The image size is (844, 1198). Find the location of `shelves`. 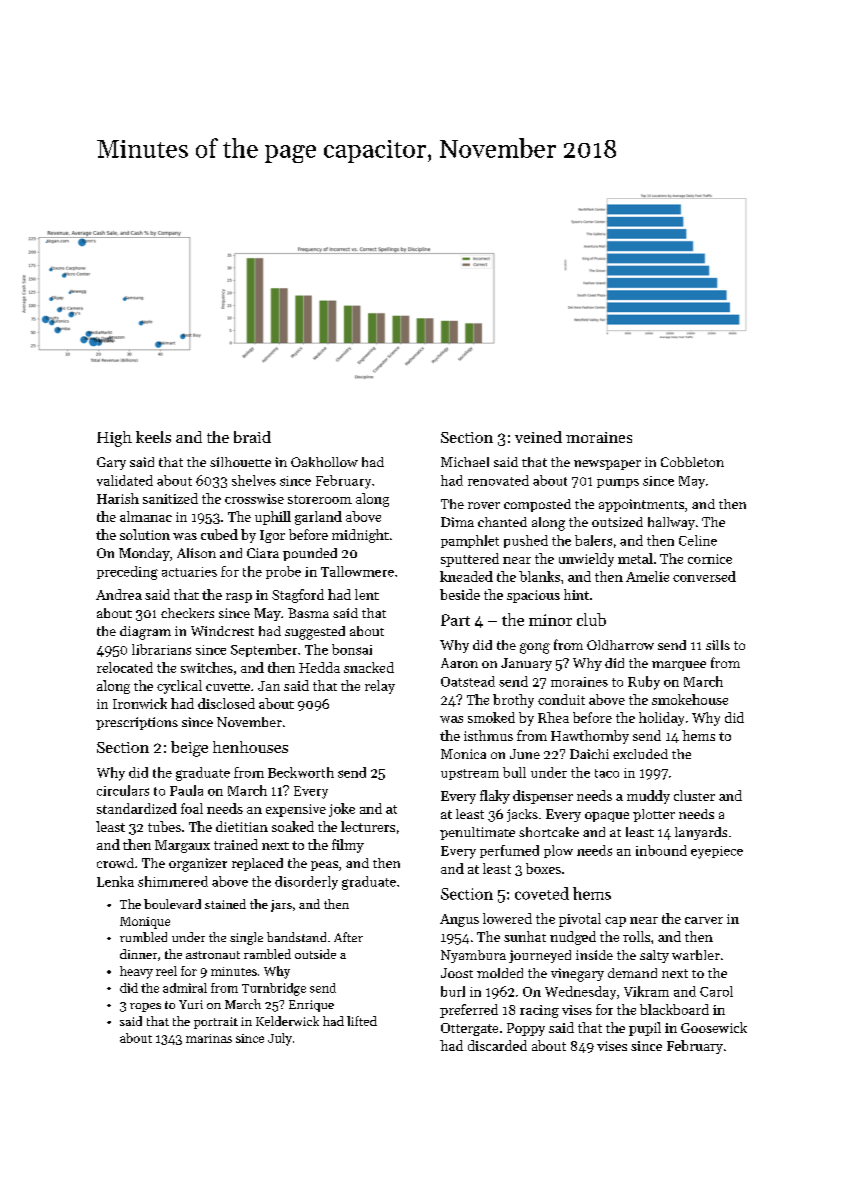

shelves is located at coordinates (254, 480).
